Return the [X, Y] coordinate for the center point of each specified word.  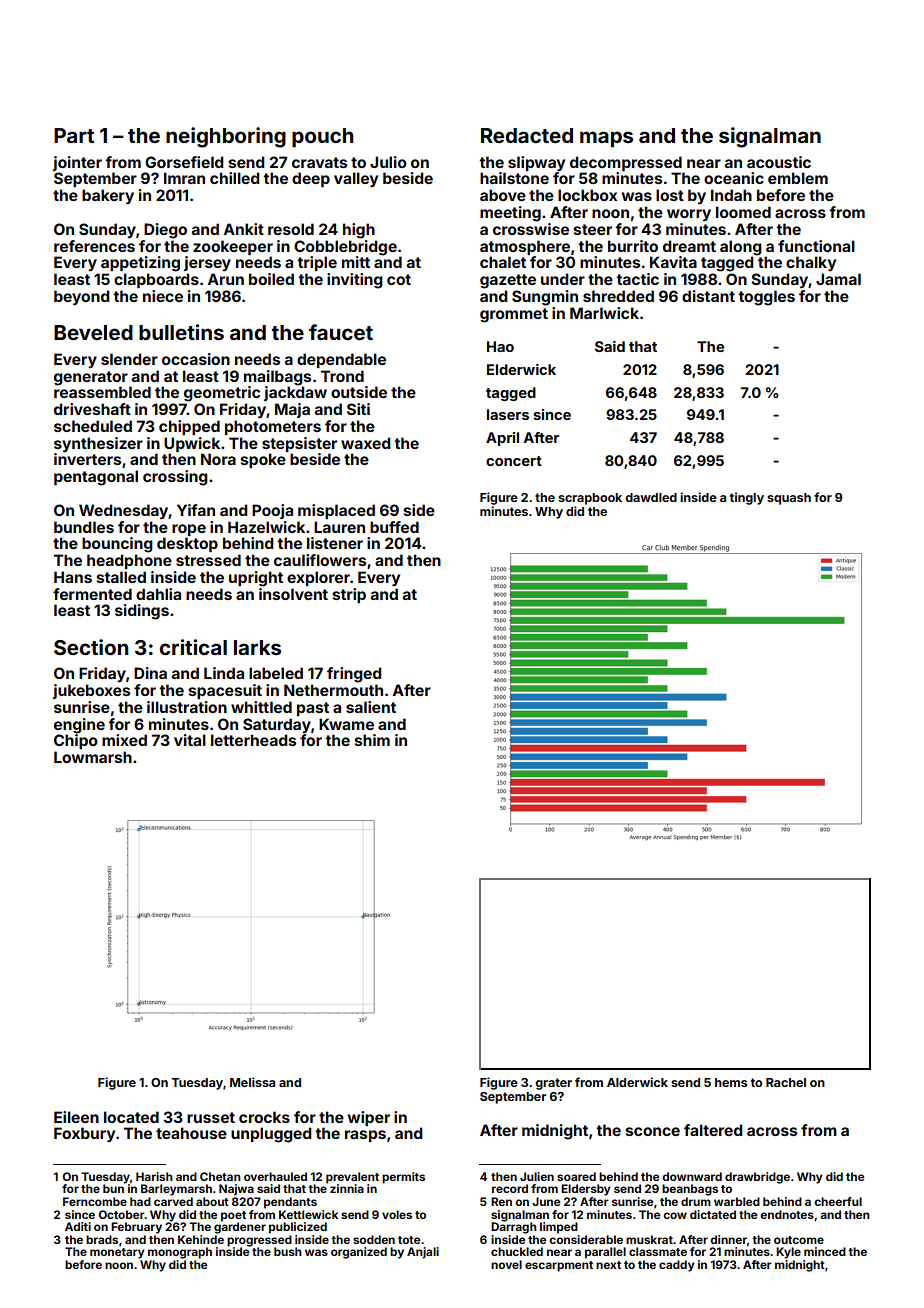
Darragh [514, 1228]
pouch [322, 137]
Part [74, 135]
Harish [154, 1176]
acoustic [779, 162]
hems [731, 1082]
